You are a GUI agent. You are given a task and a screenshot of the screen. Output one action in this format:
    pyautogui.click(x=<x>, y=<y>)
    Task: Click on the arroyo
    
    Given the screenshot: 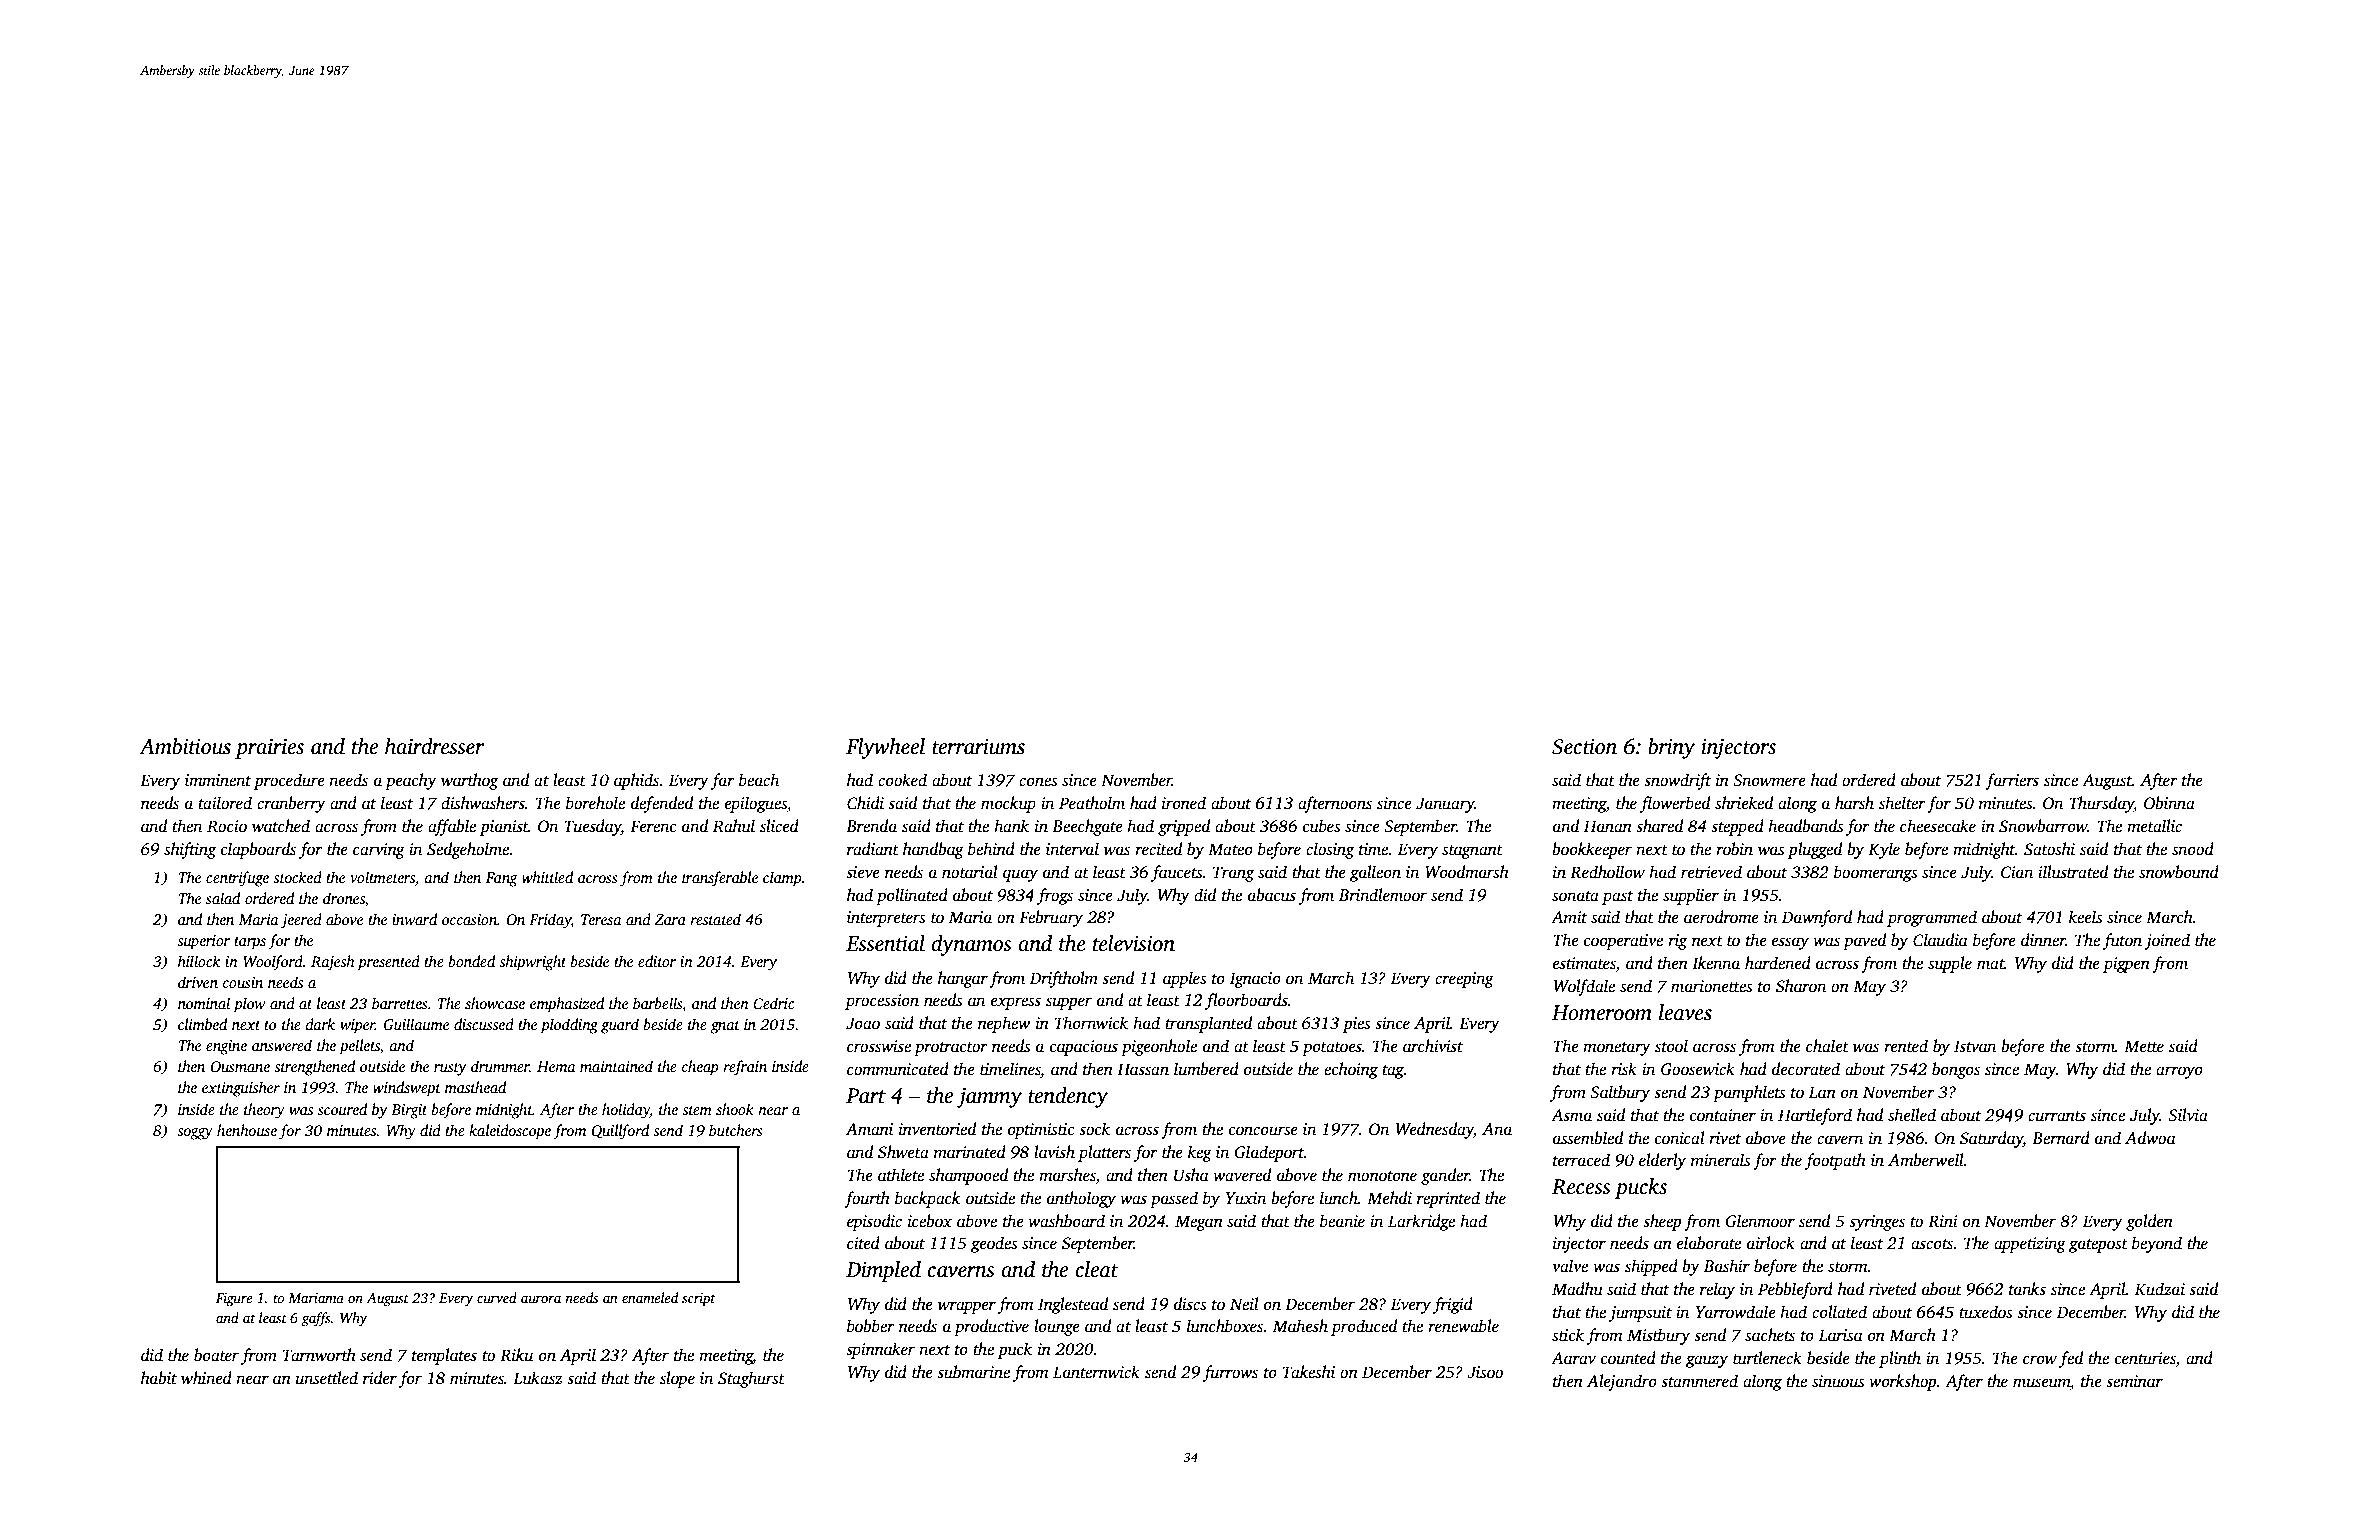 What is the action you would take?
    pyautogui.click(x=2179, y=1072)
